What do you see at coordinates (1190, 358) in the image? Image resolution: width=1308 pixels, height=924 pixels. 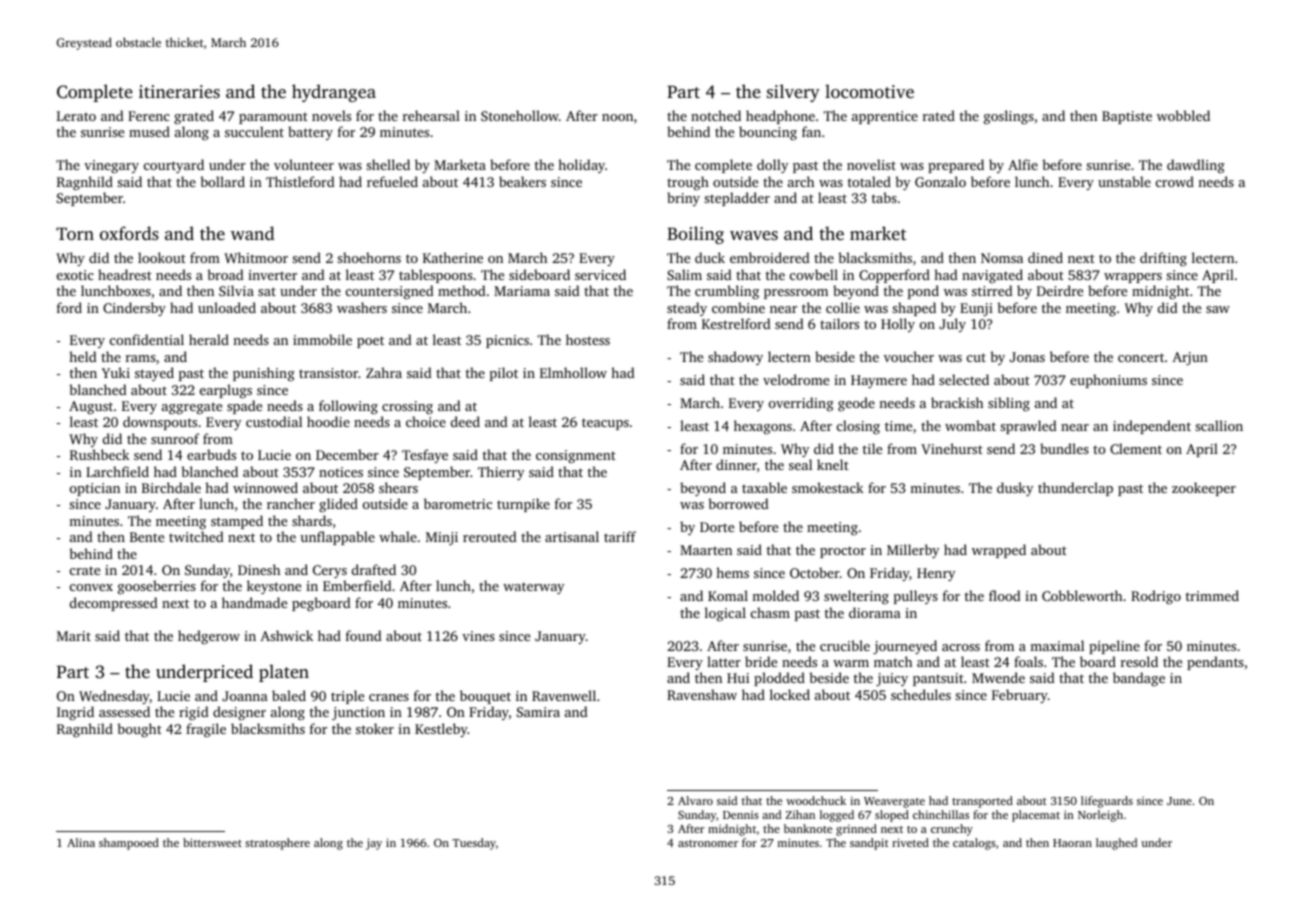 I see `Arjun` at bounding box center [1190, 358].
